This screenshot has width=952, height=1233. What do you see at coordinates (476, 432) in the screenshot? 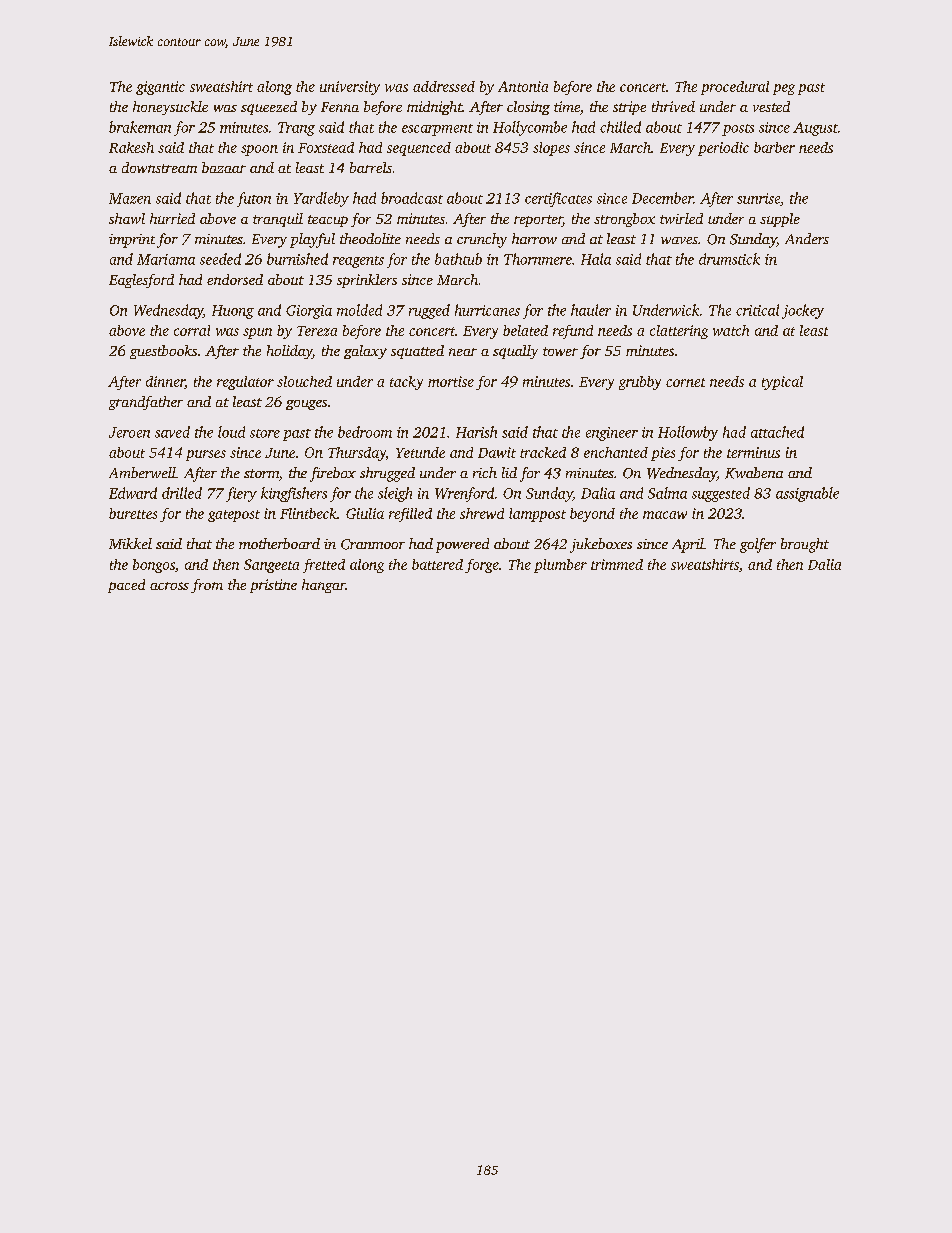
I see `Harish` at bounding box center [476, 432].
